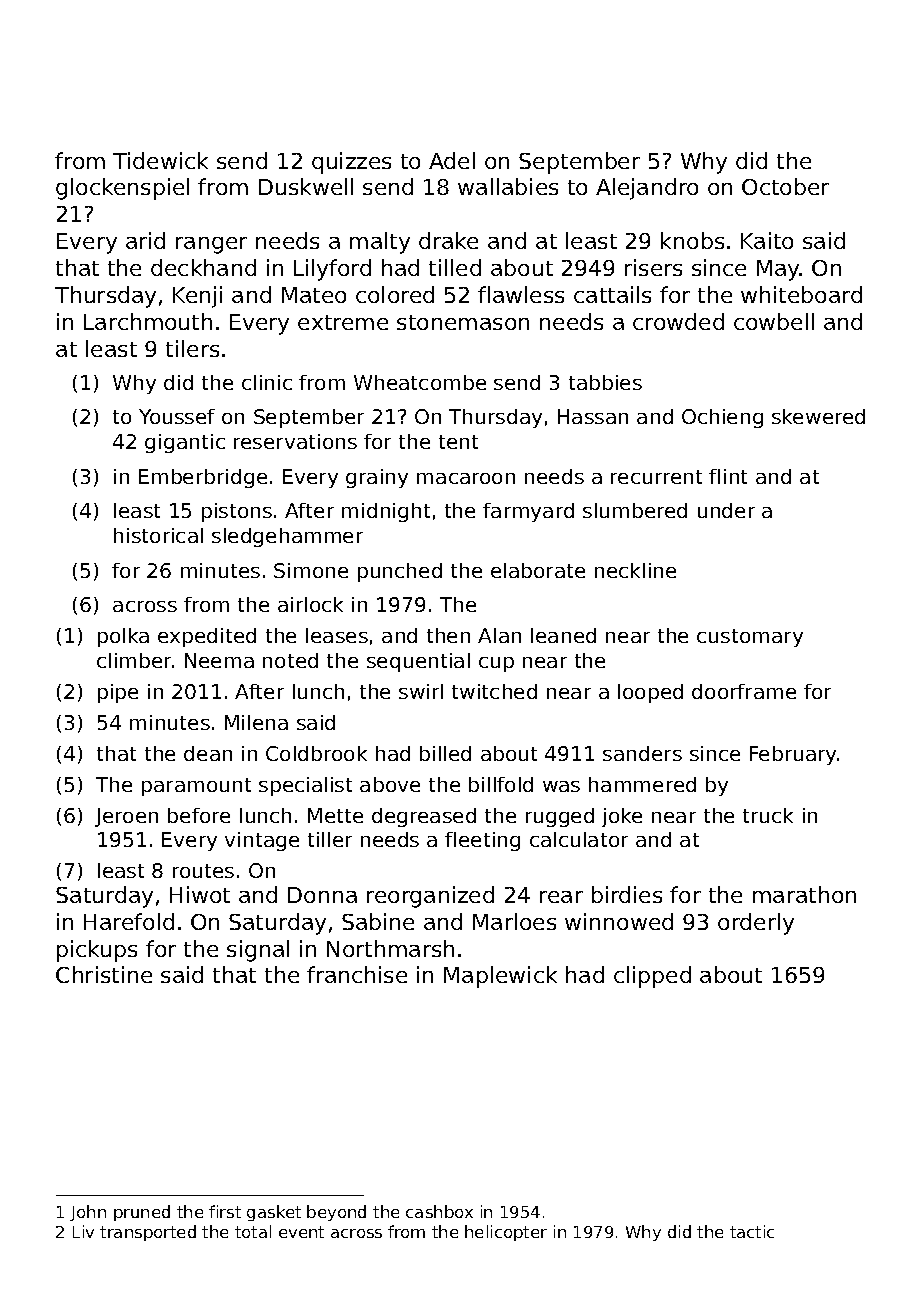 The image size is (924, 1311). Describe the element at coordinates (756, 924) in the screenshot. I see `orderly` at that location.
